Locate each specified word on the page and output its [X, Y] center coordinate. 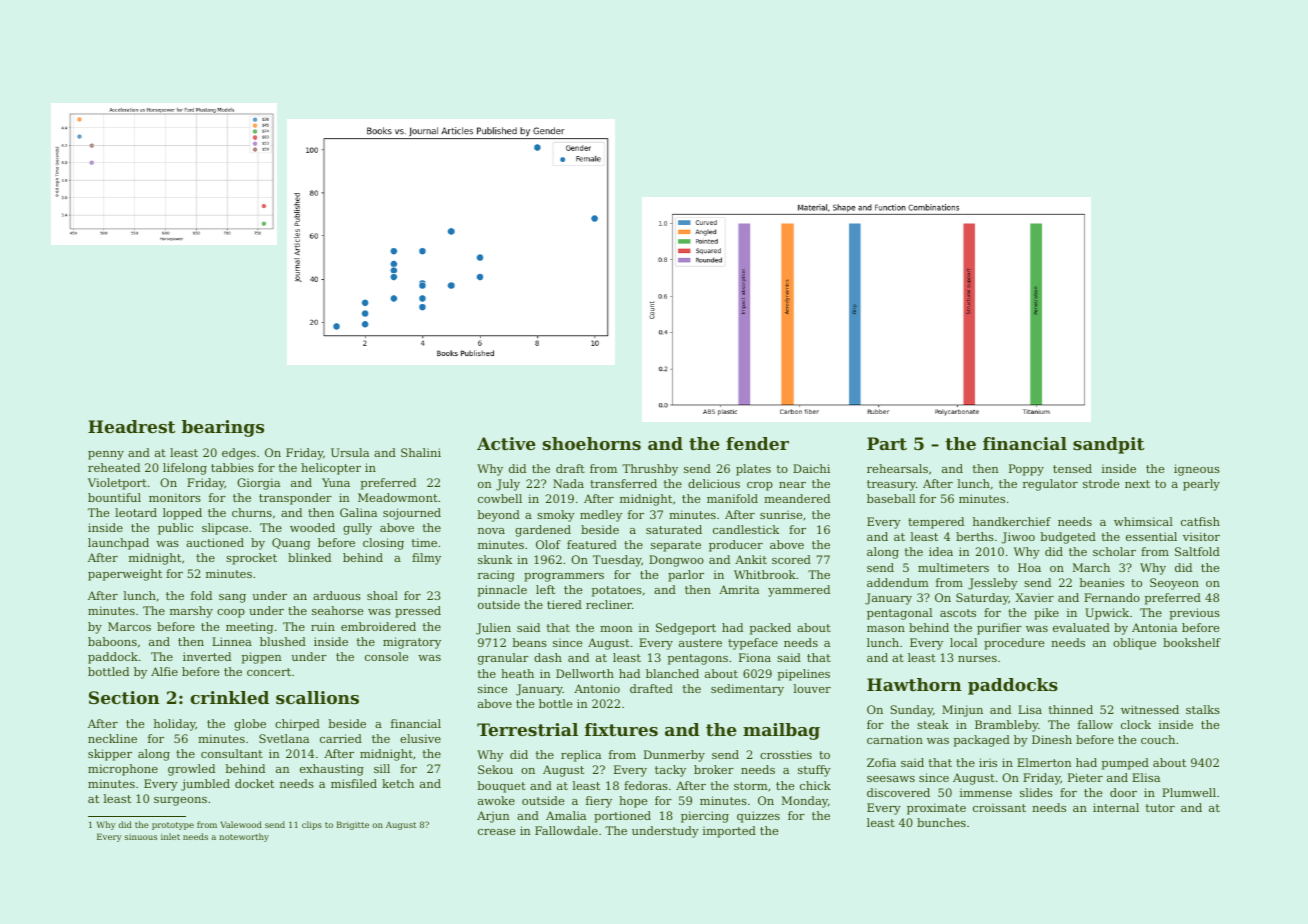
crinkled [229, 697]
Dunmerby [674, 756]
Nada [568, 483]
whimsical [1143, 521]
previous [1195, 614]
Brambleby [1006, 726]
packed [770, 629]
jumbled [205, 785]
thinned [1071, 709]
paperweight [125, 575]
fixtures [621, 729]
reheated [114, 467]
